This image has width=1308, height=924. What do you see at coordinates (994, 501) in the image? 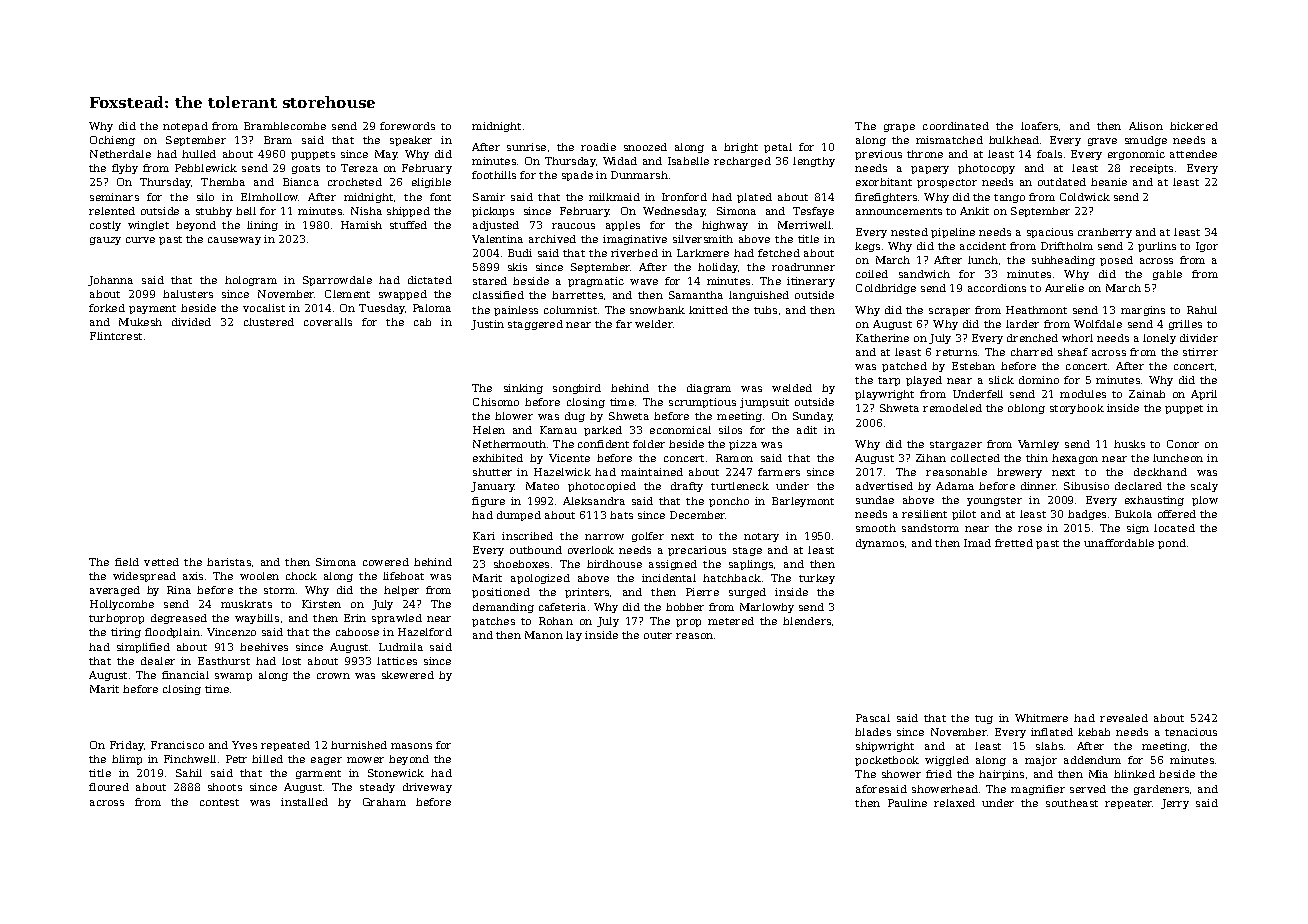
I see `youngster` at bounding box center [994, 501].
